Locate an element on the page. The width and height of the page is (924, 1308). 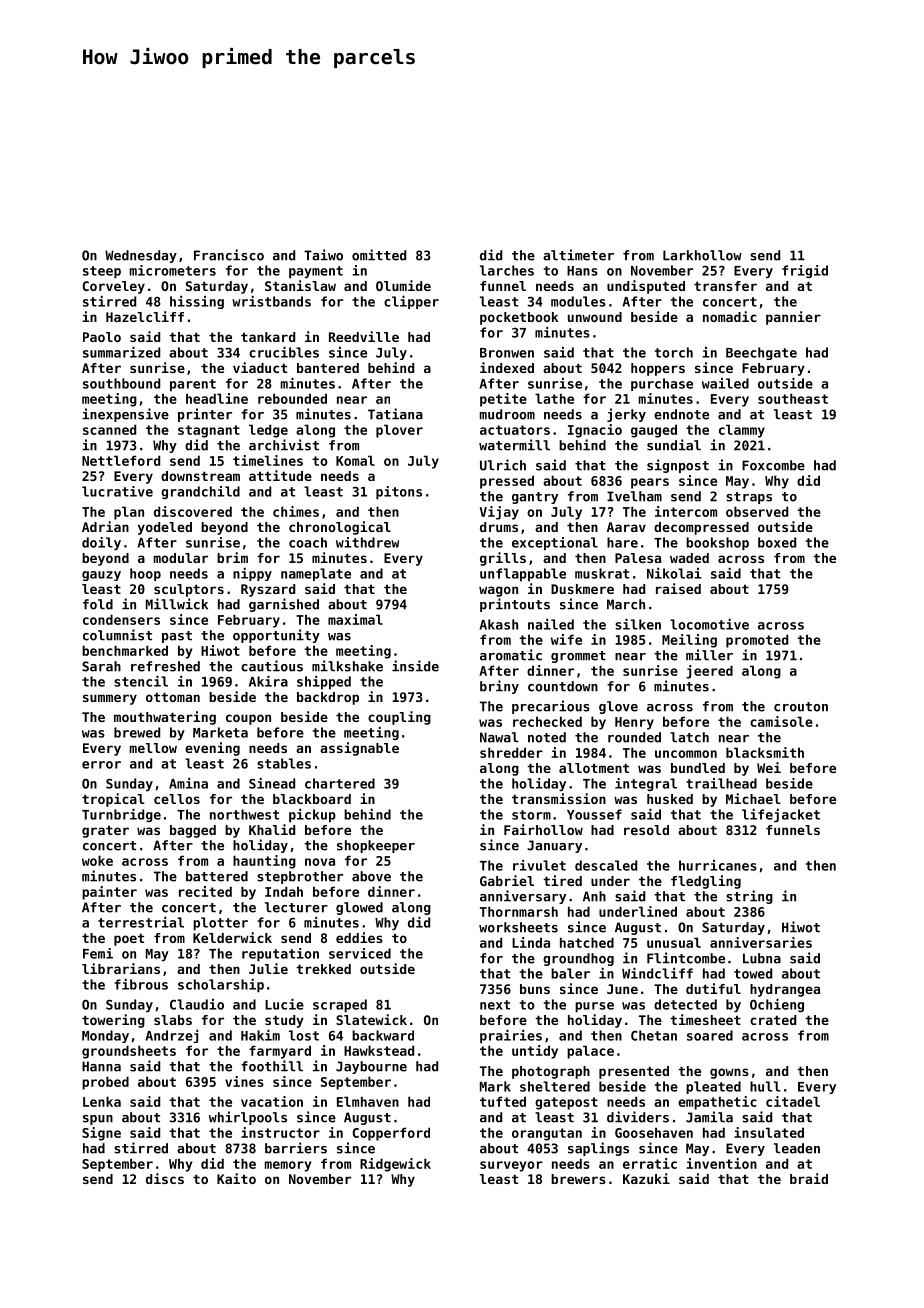
torch is located at coordinates (674, 352).
